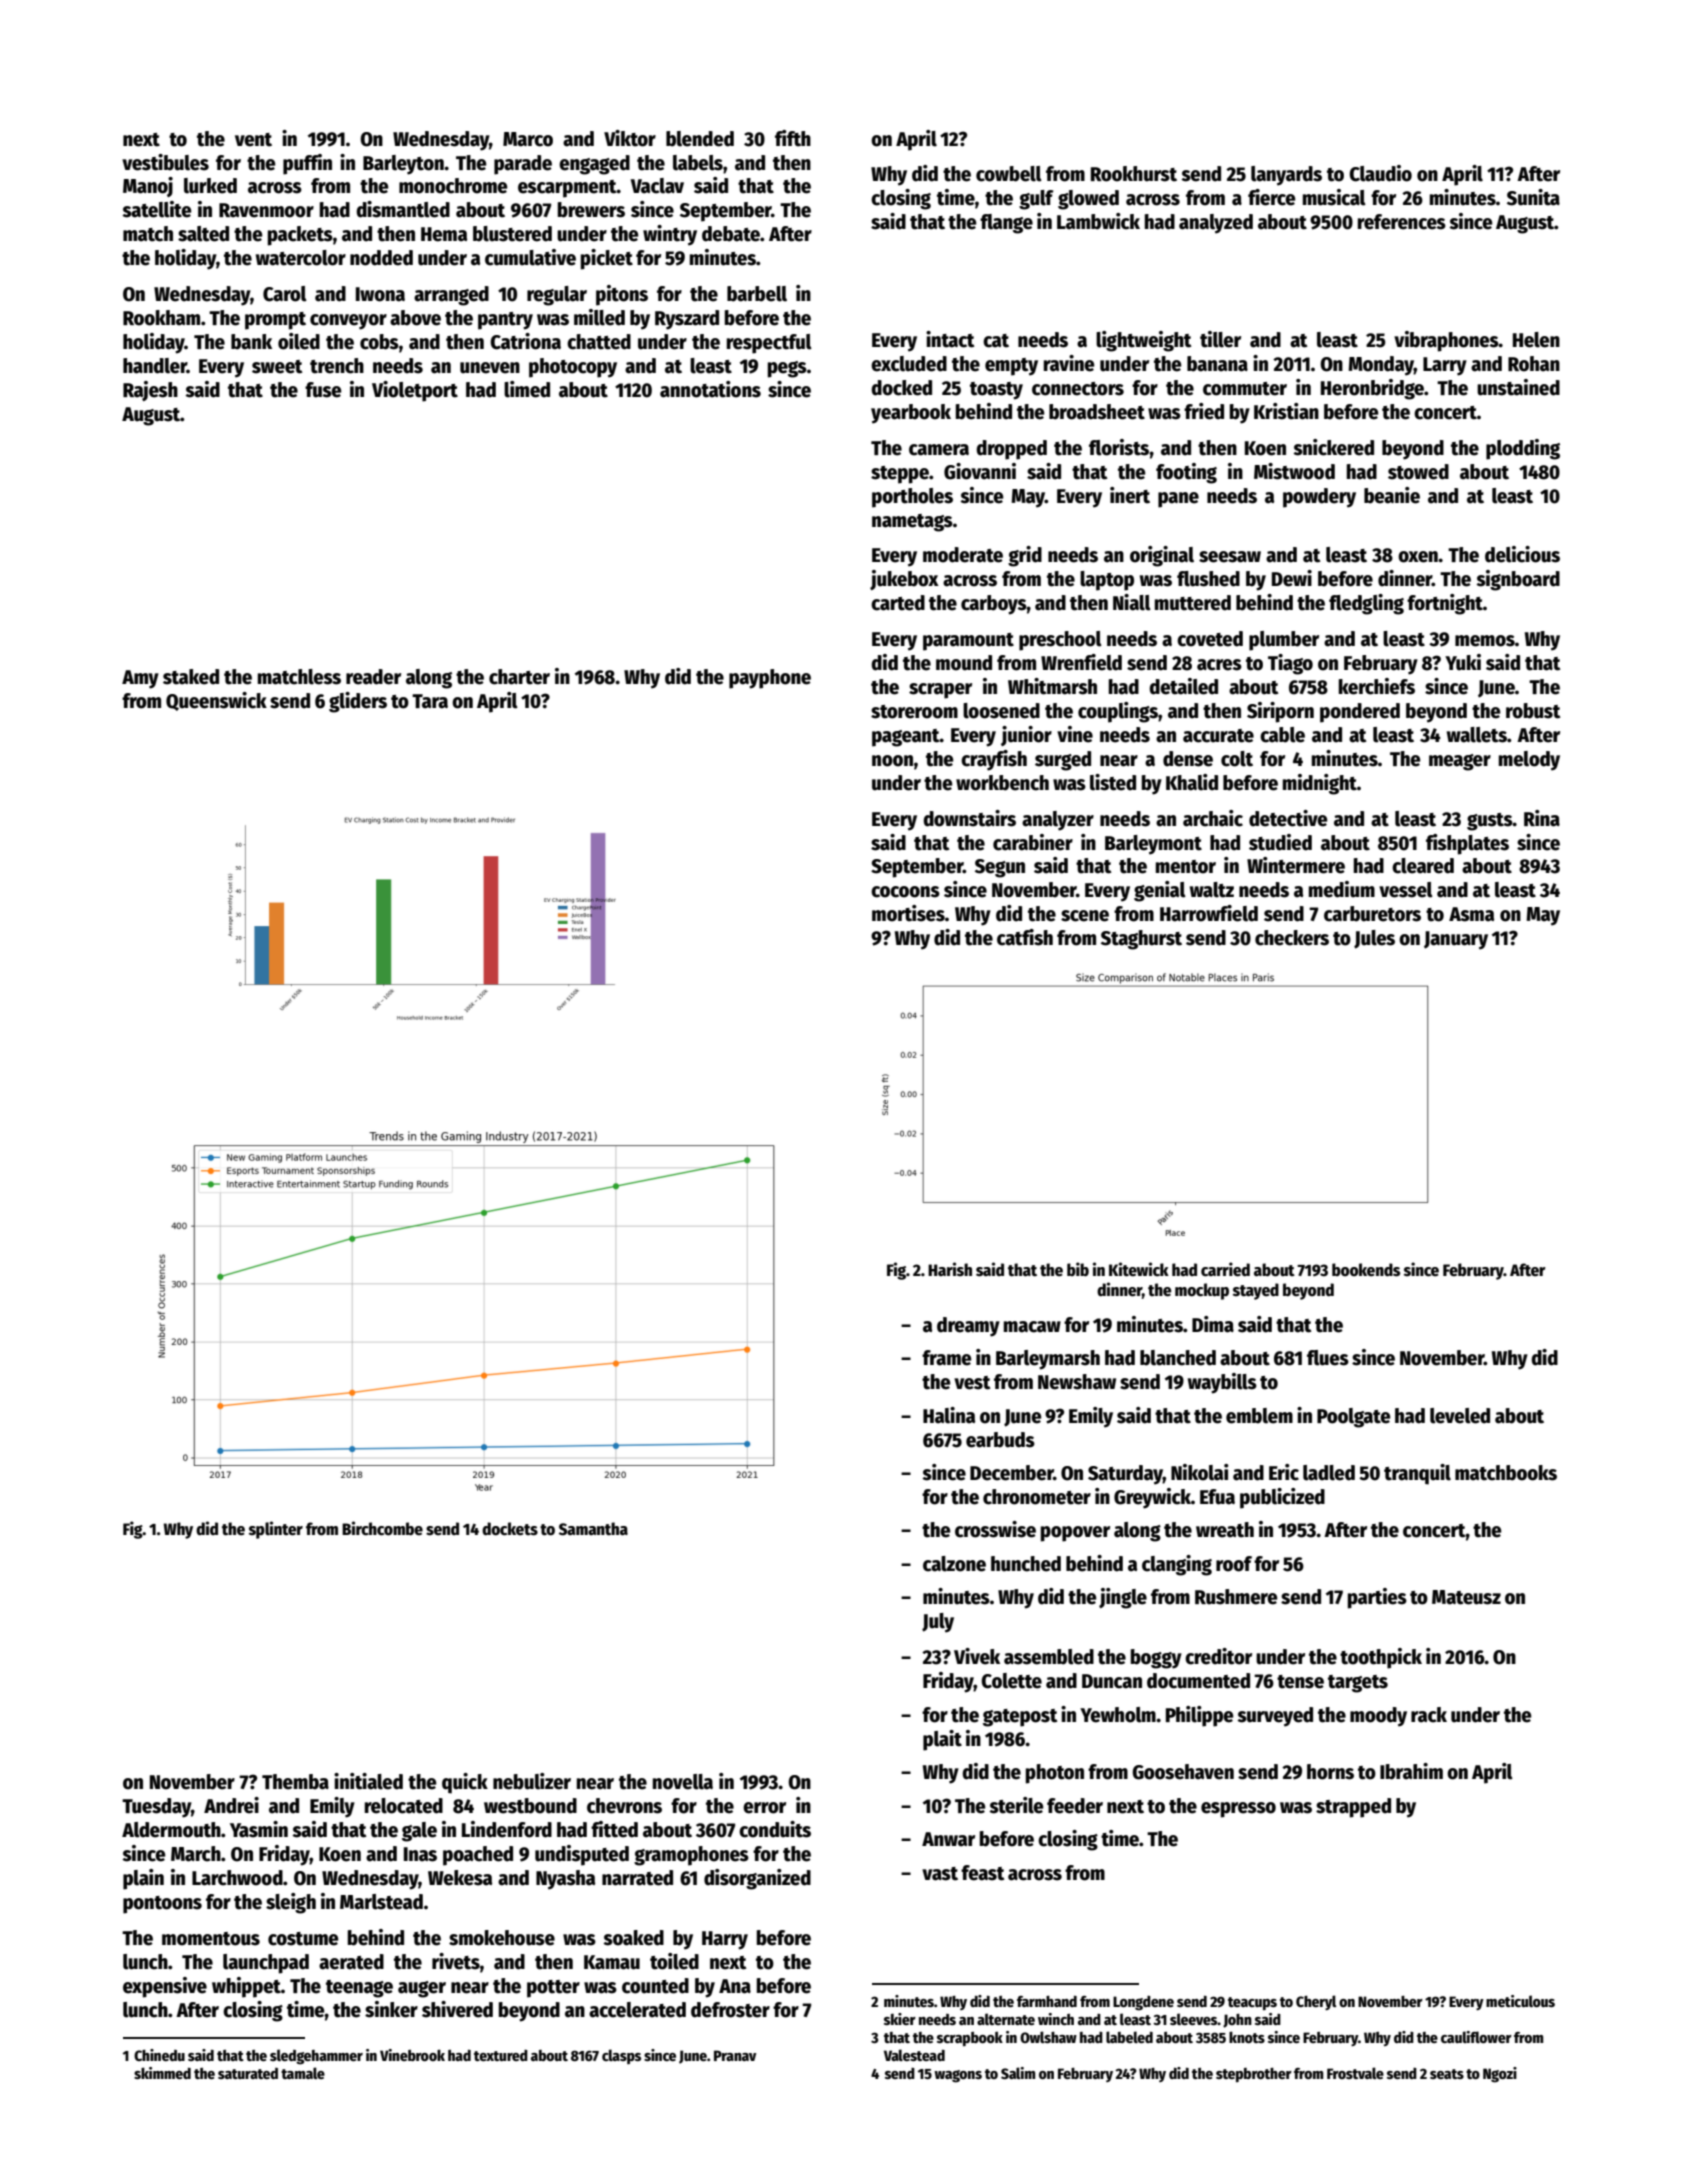 This document has height=2178, width=1683. Describe the element at coordinates (793, 138) in the document. I see `fifth` at that location.
